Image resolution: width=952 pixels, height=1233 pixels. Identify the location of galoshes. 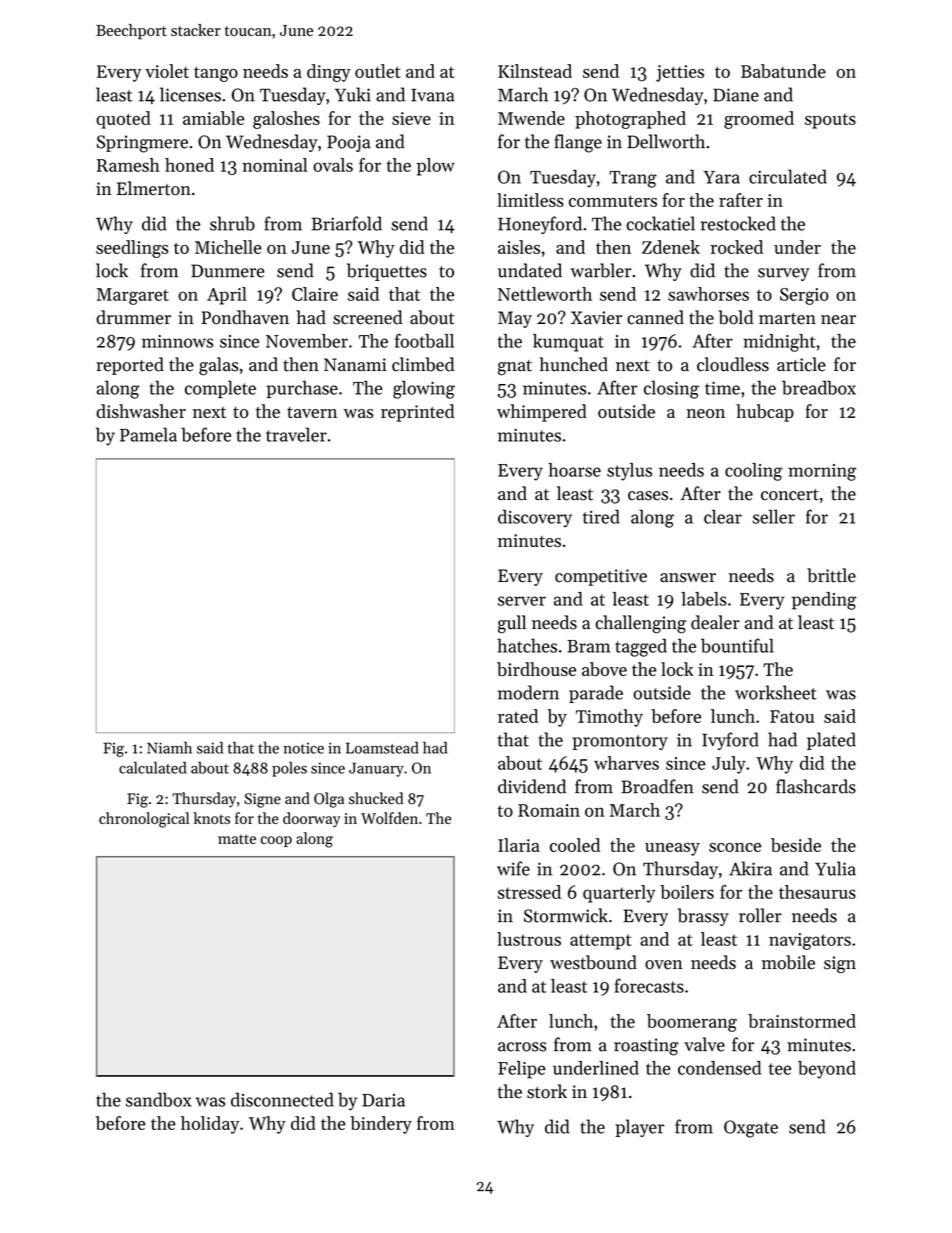
(286, 120).
